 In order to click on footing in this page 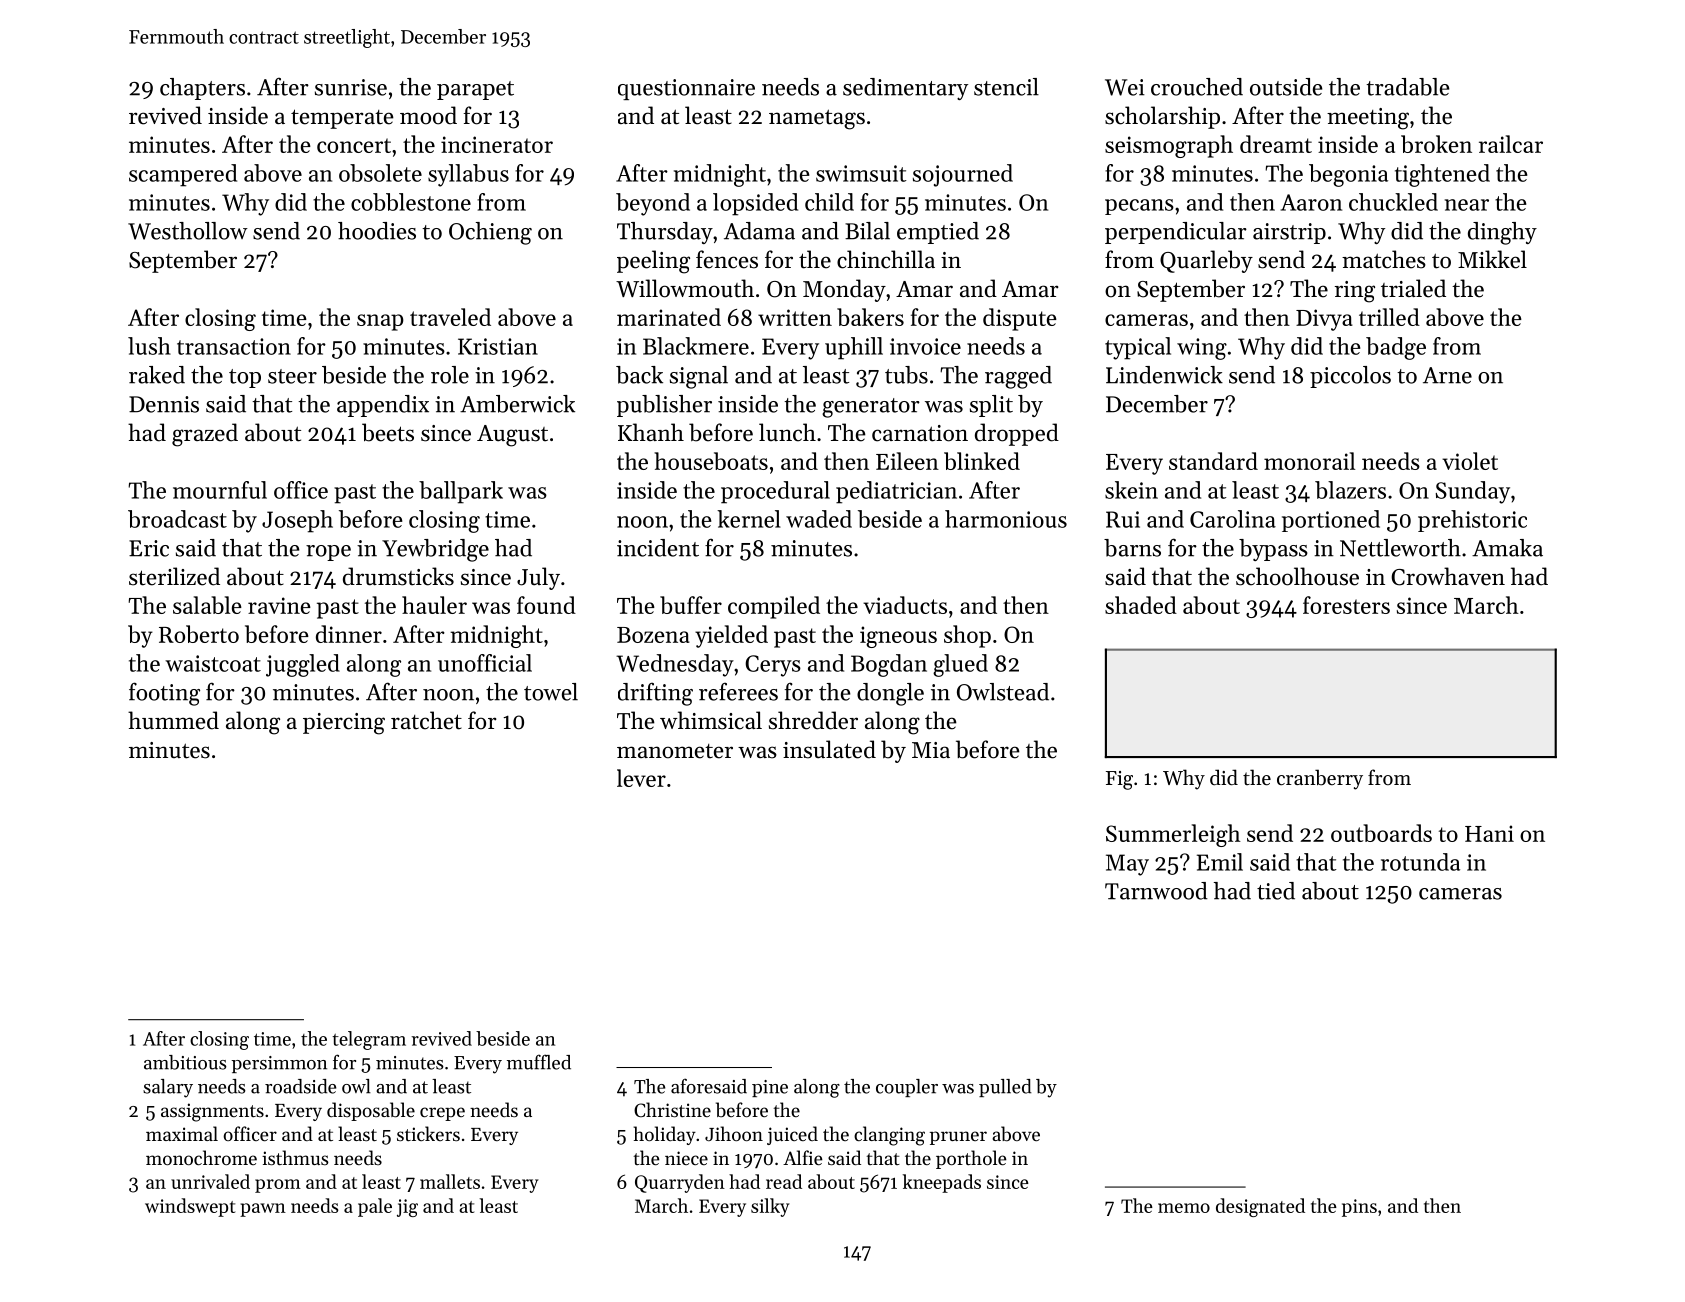, I will do `click(164, 694)`.
